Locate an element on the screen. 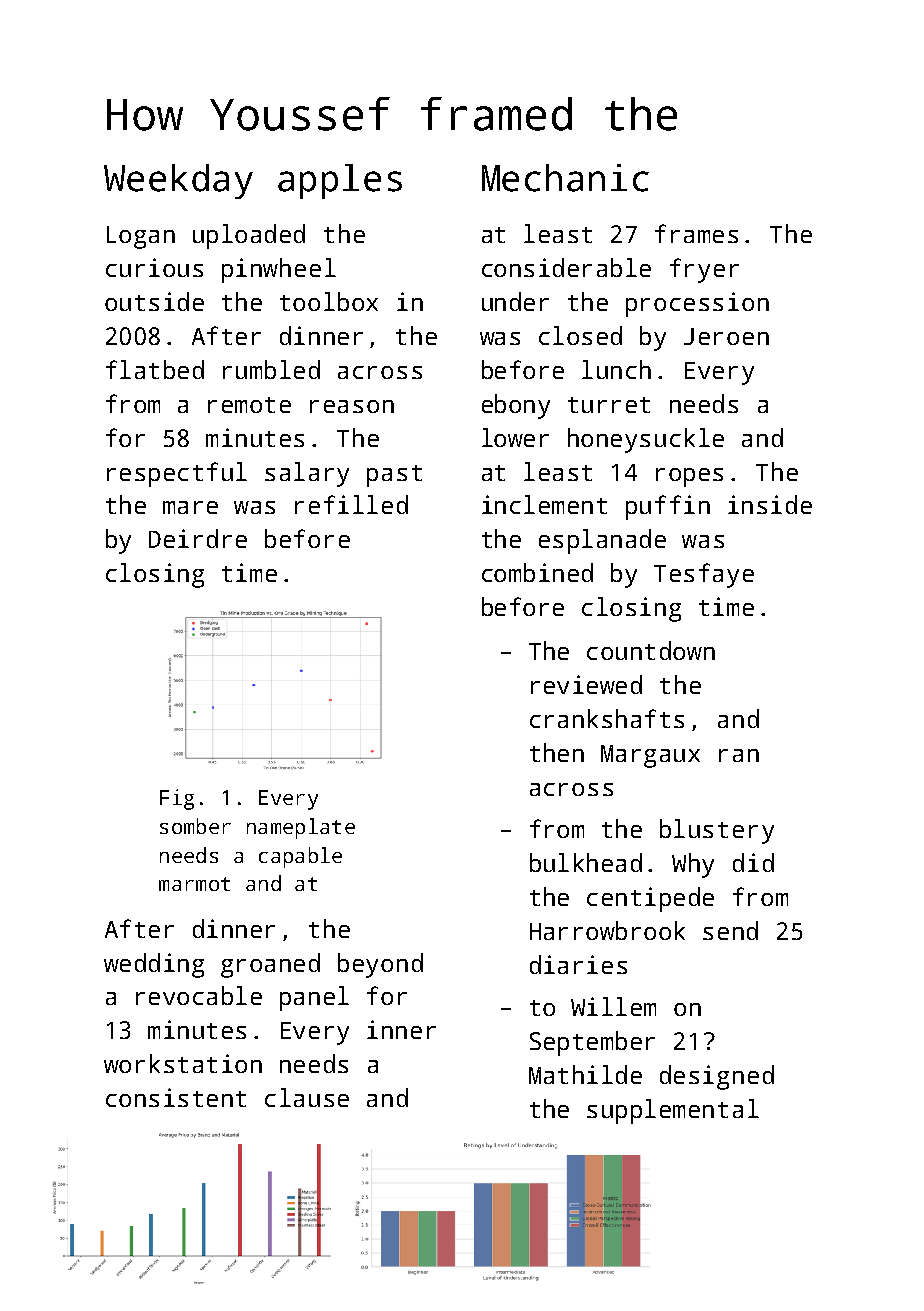 Image resolution: width=924 pixels, height=1311 pixels. Deirdre is located at coordinates (198, 538).
